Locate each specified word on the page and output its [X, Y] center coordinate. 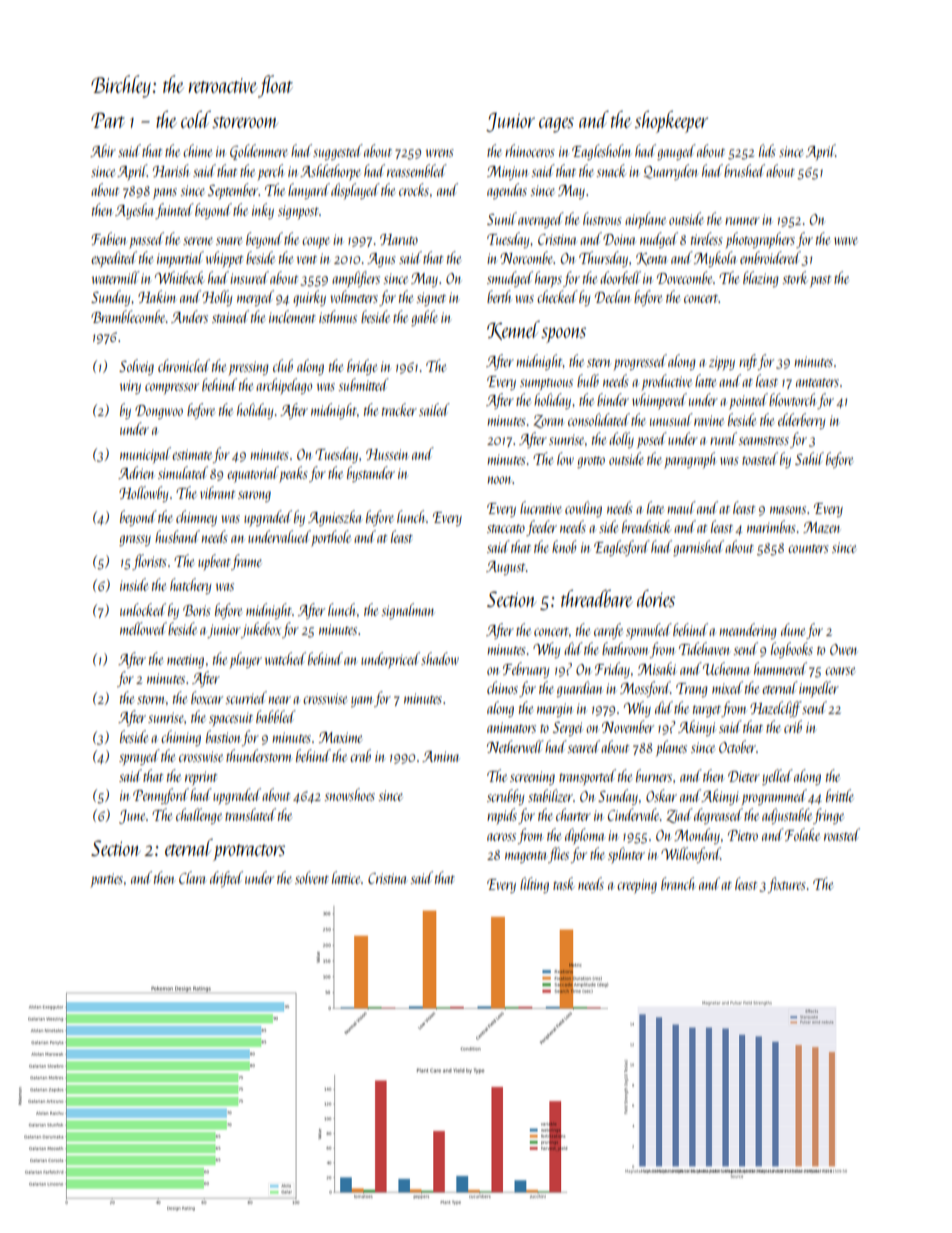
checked [557, 296]
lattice [346, 877]
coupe [316, 243]
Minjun [507, 173]
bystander [371, 474]
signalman [407, 611]
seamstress [763, 440]
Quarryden [670, 172]
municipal [145, 455]
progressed [640, 362]
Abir [103, 150]
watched [285, 658]
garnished [698, 548]
